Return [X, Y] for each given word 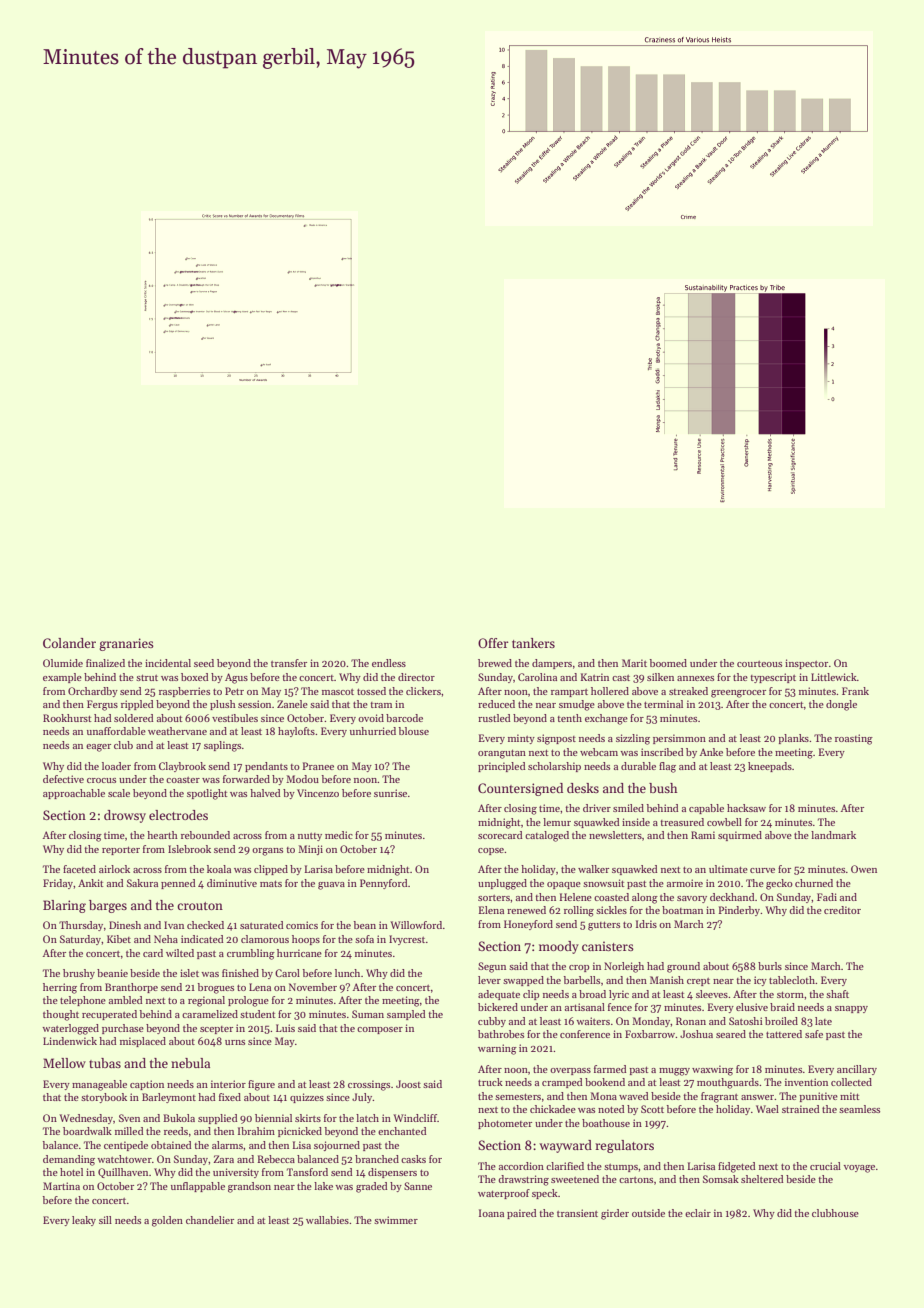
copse [491, 851]
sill [105, 1220]
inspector [806, 664]
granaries [126, 644]
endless [389, 663]
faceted [79, 869]
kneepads [770, 767]
